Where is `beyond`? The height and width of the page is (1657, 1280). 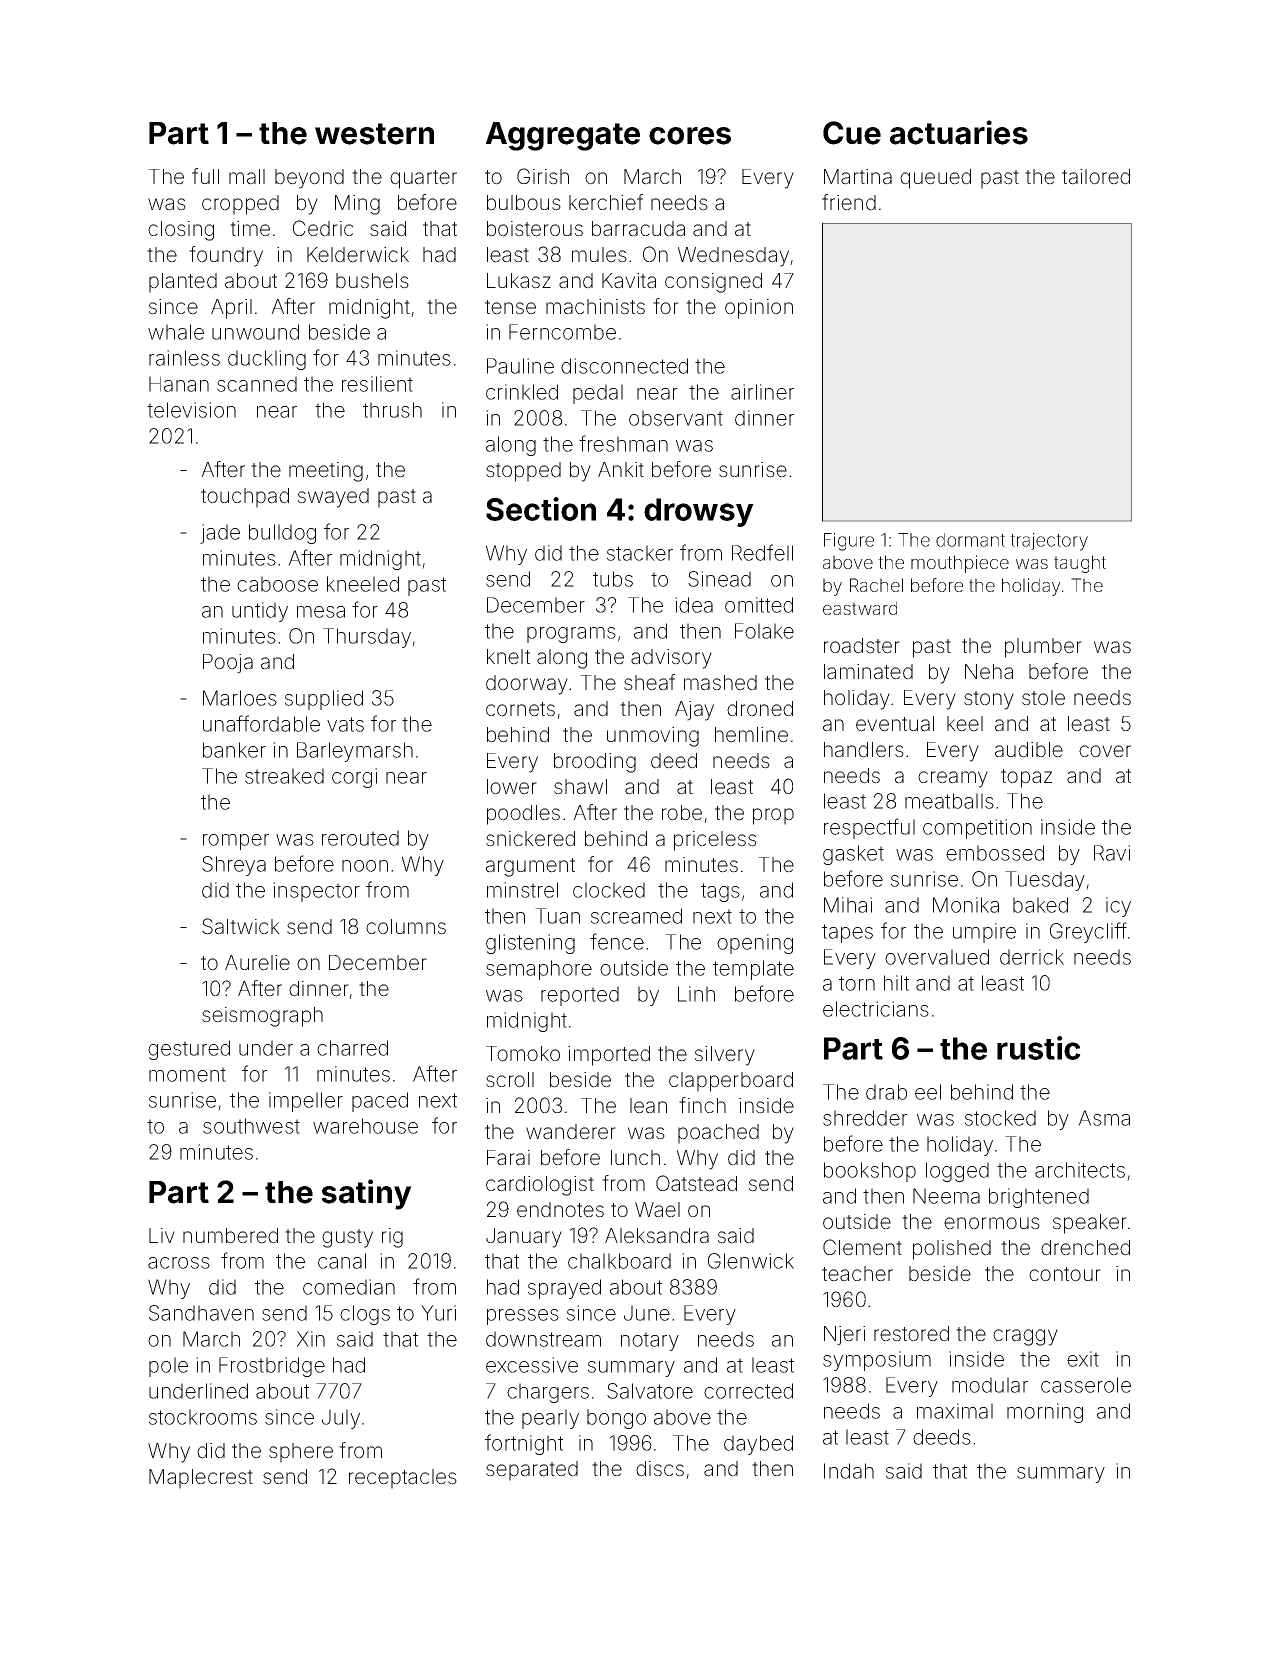
beyond is located at coordinates (309, 179).
